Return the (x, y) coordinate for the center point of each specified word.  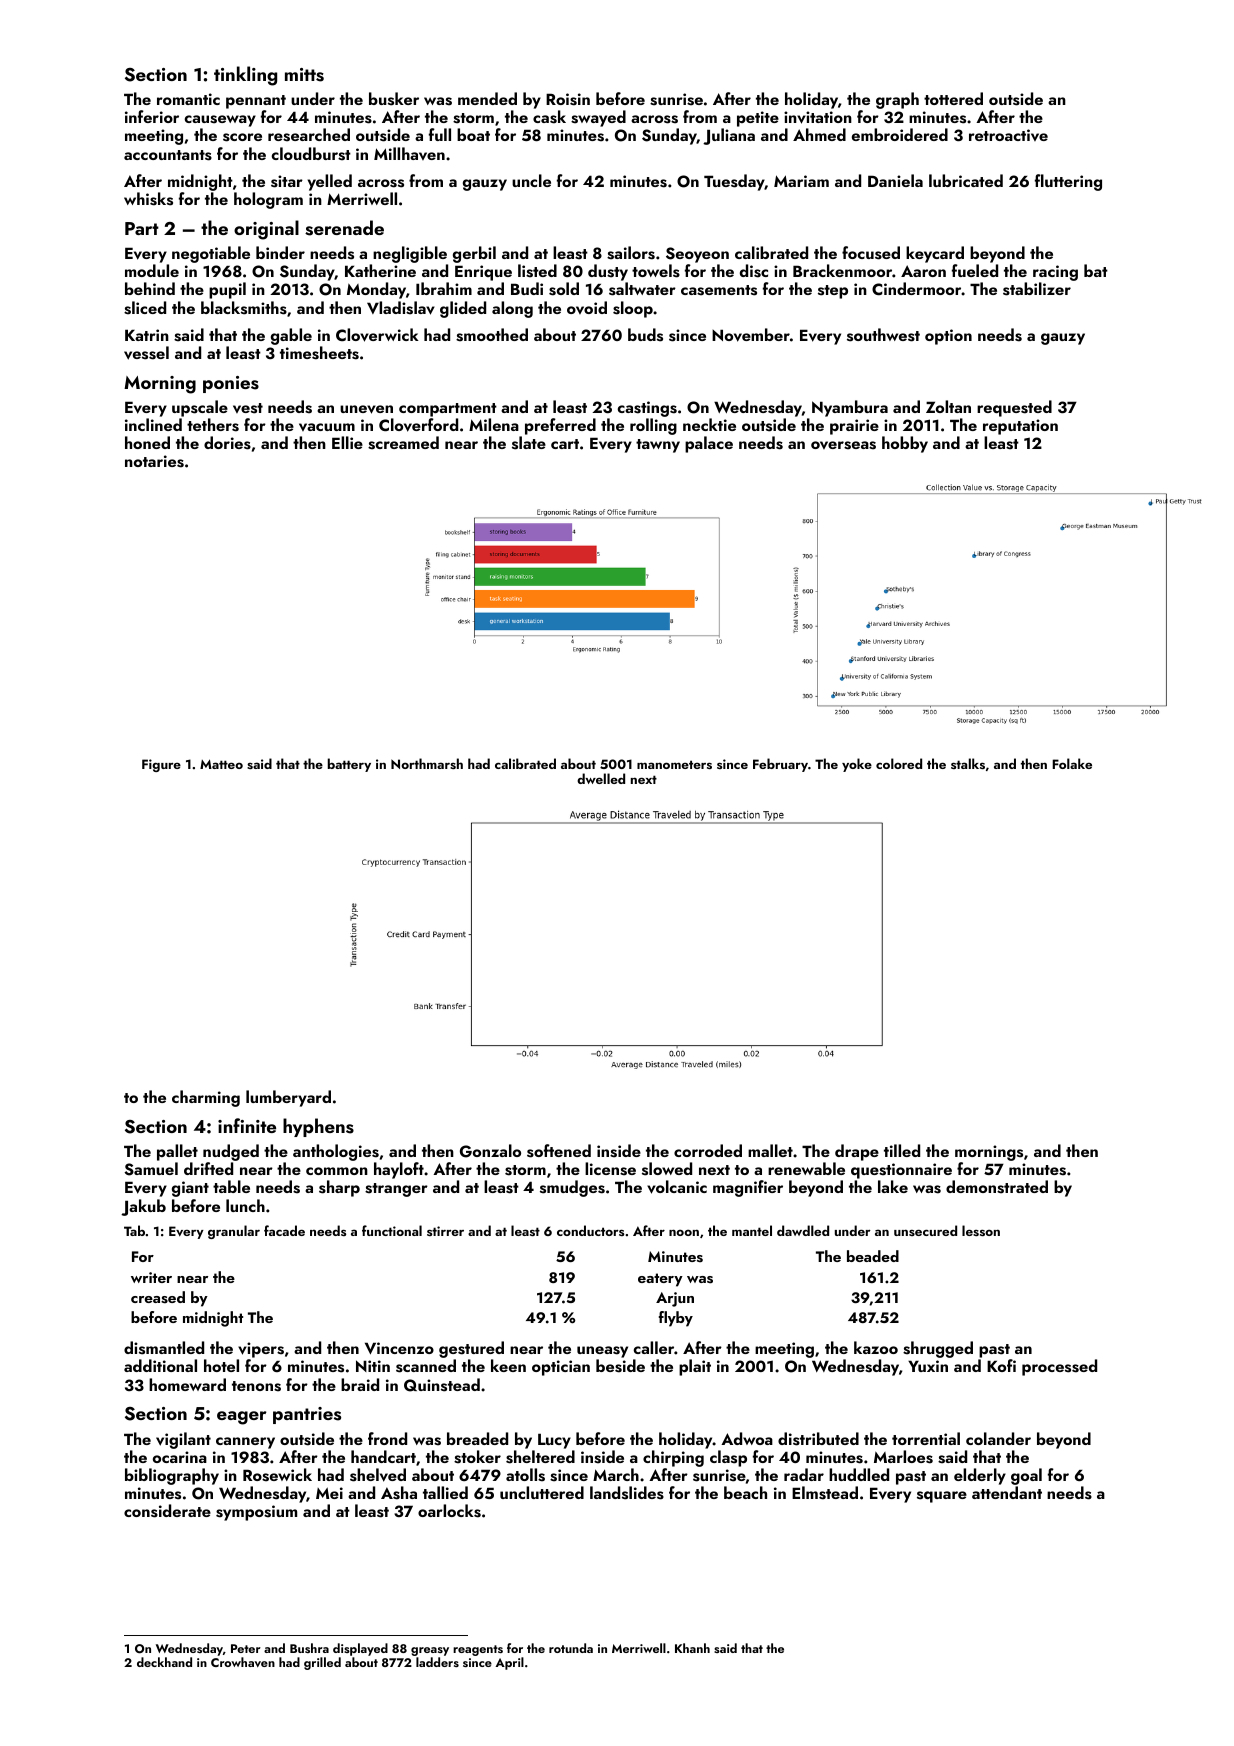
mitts (304, 75)
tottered (953, 98)
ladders (437, 1662)
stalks (968, 763)
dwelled (601, 778)
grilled (322, 1663)
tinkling (245, 76)
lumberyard (288, 1098)
